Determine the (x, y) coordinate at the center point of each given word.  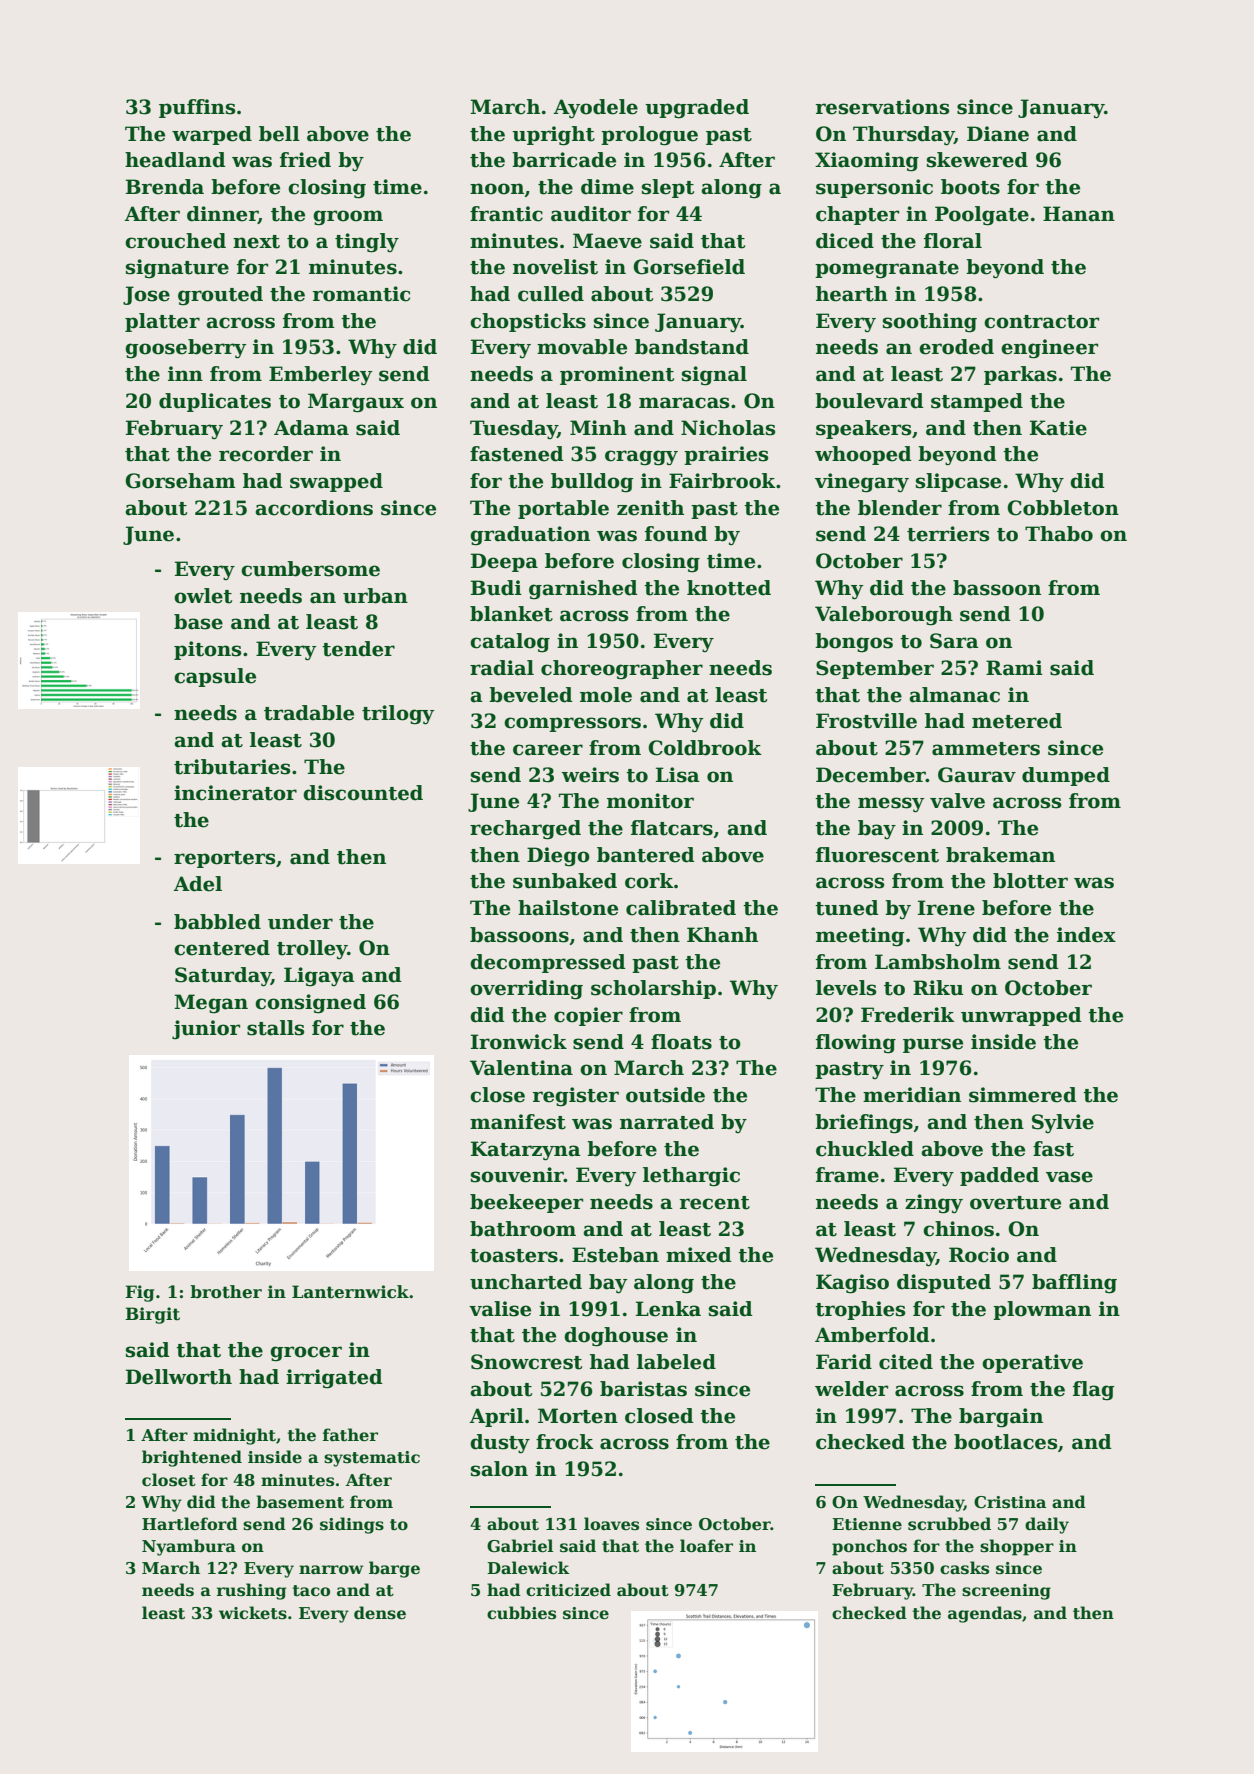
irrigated (334, 1379)
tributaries (232, 767)
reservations (882, 107)
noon (497, 189)
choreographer (622, 670)
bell (279, 134)
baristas (643, 1389)
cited (906, 1362)
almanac (954, 695)
